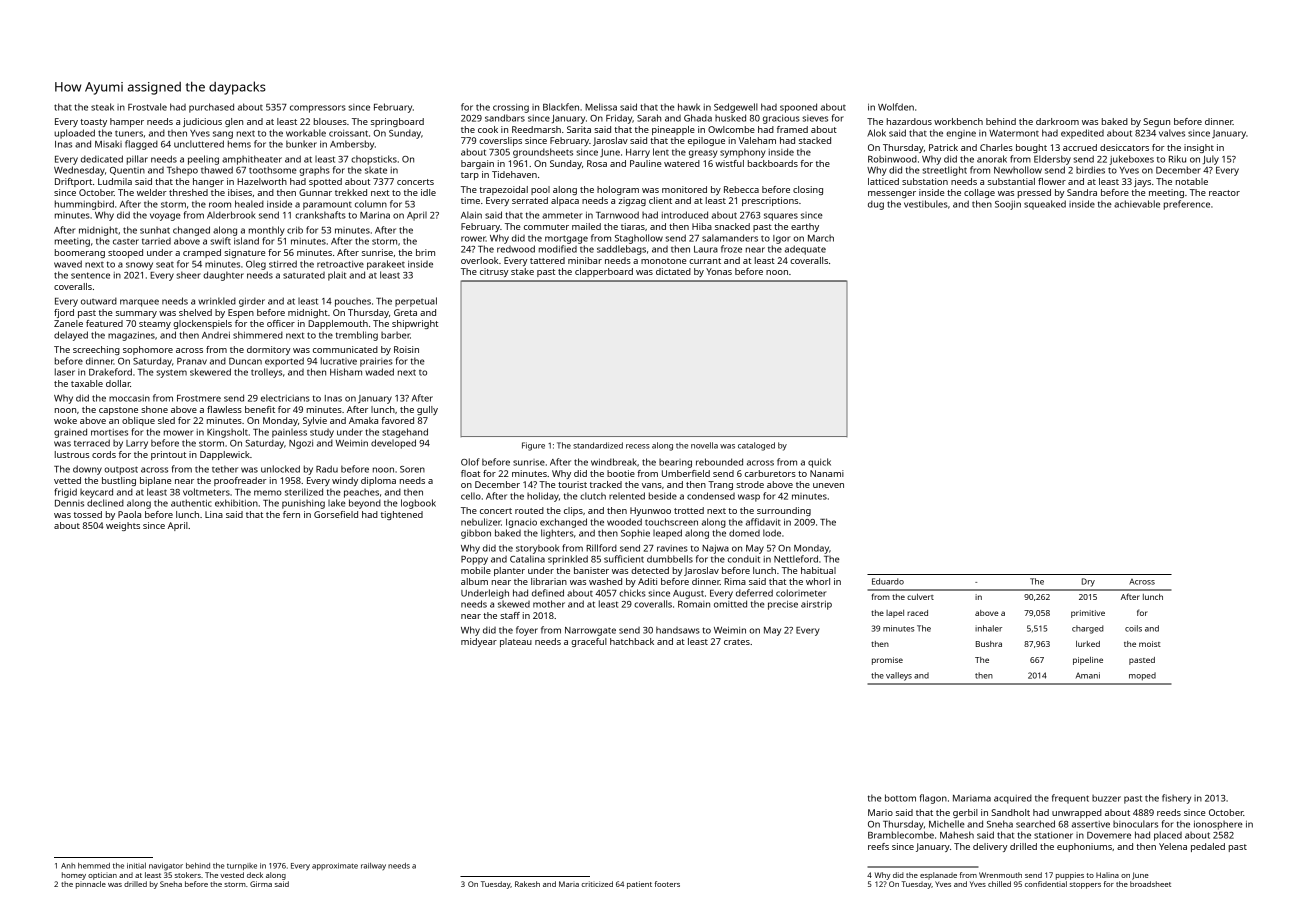 Image resolution: width=1308 pixels, height=924 pixels. I want to click on Amaka, so click(363, 420).
